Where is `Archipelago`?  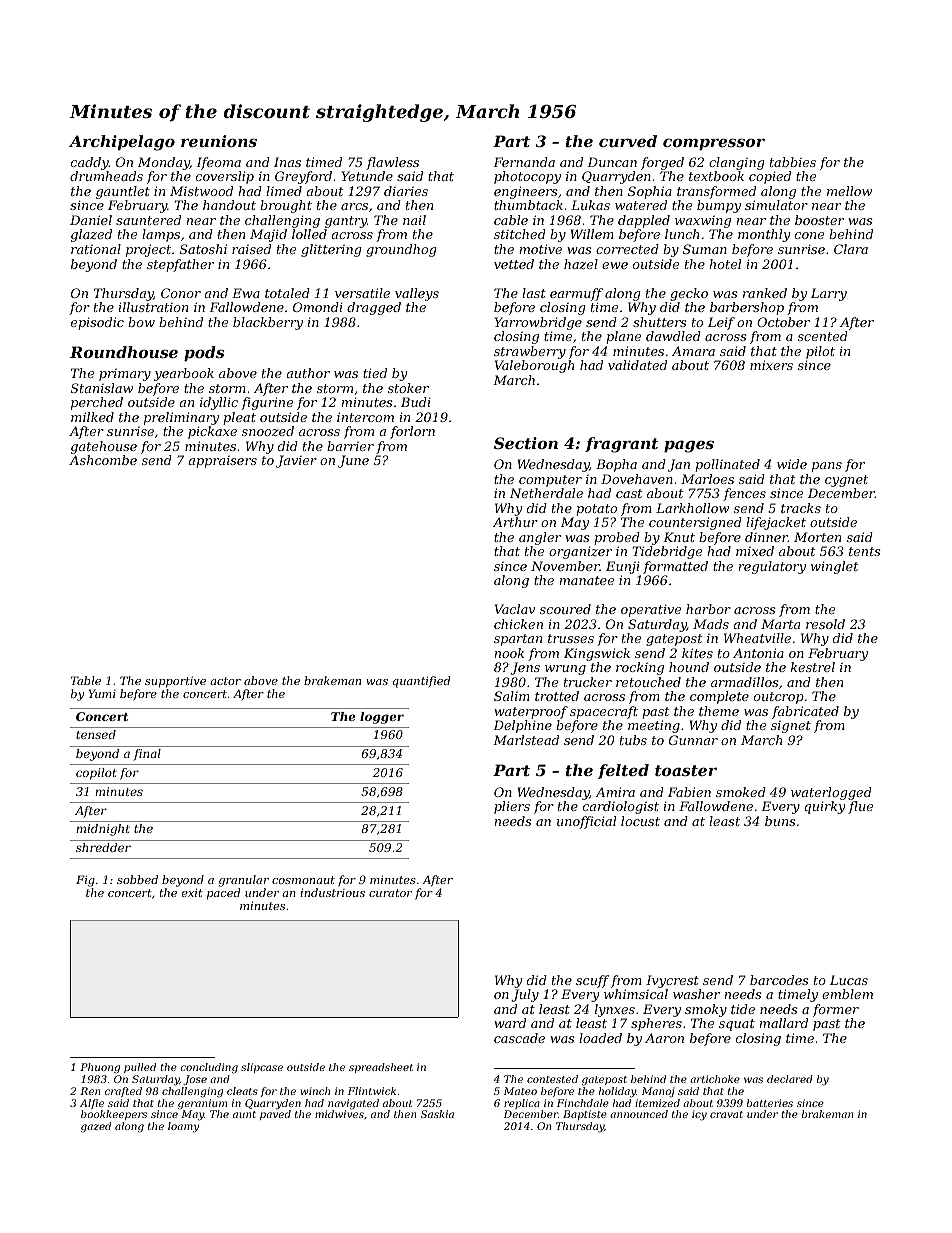
Archipelago is located at coordinates (122, 143).
